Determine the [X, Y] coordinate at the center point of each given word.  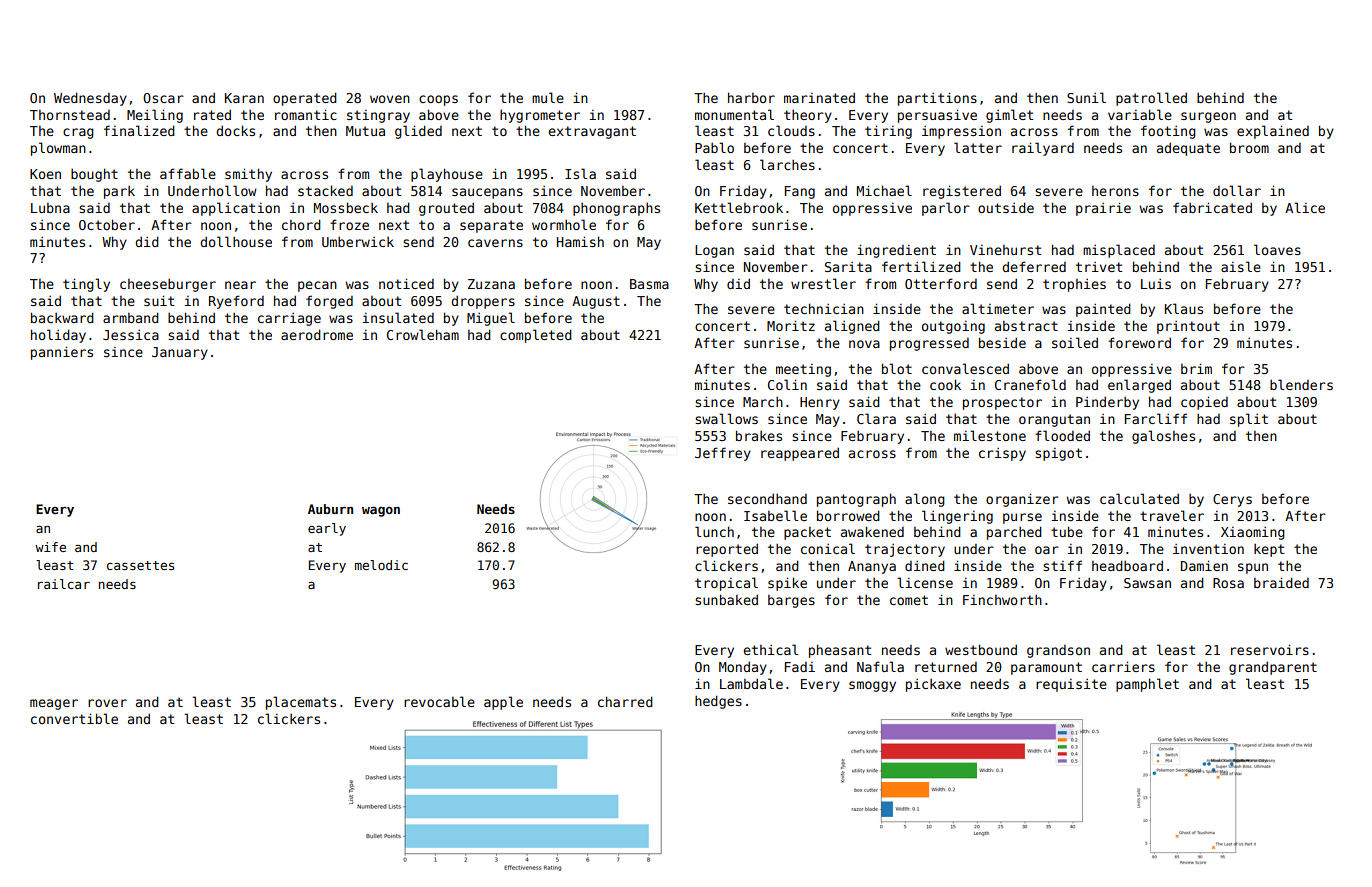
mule [548, 97]
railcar [64, 584]
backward [62, 317]
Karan [244, 98]
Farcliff [1156, 418]
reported [727, 550]
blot [897, 368]
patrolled [1151, 99]
